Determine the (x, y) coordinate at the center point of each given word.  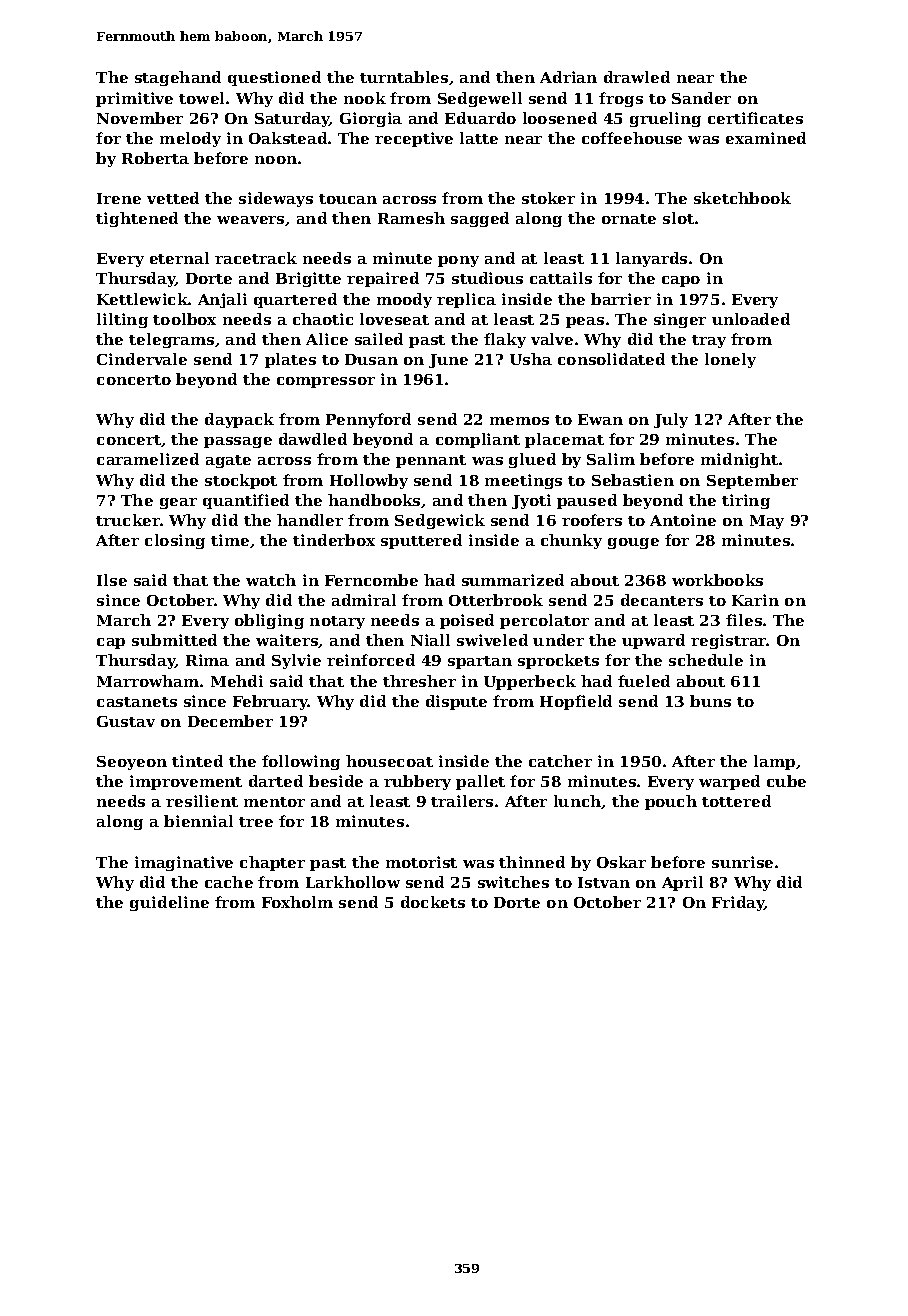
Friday (738, 903)
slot (678, 218)
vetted (173, 198)
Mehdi (237, 681)
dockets (433, 902)
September (752, 481)
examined (766, 138)
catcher (560, 761)
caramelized (148, 459)
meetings (523, 481)
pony (458, 261)
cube (786, 781)
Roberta (155, 158)
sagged (480, 219)
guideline (169, 903)
